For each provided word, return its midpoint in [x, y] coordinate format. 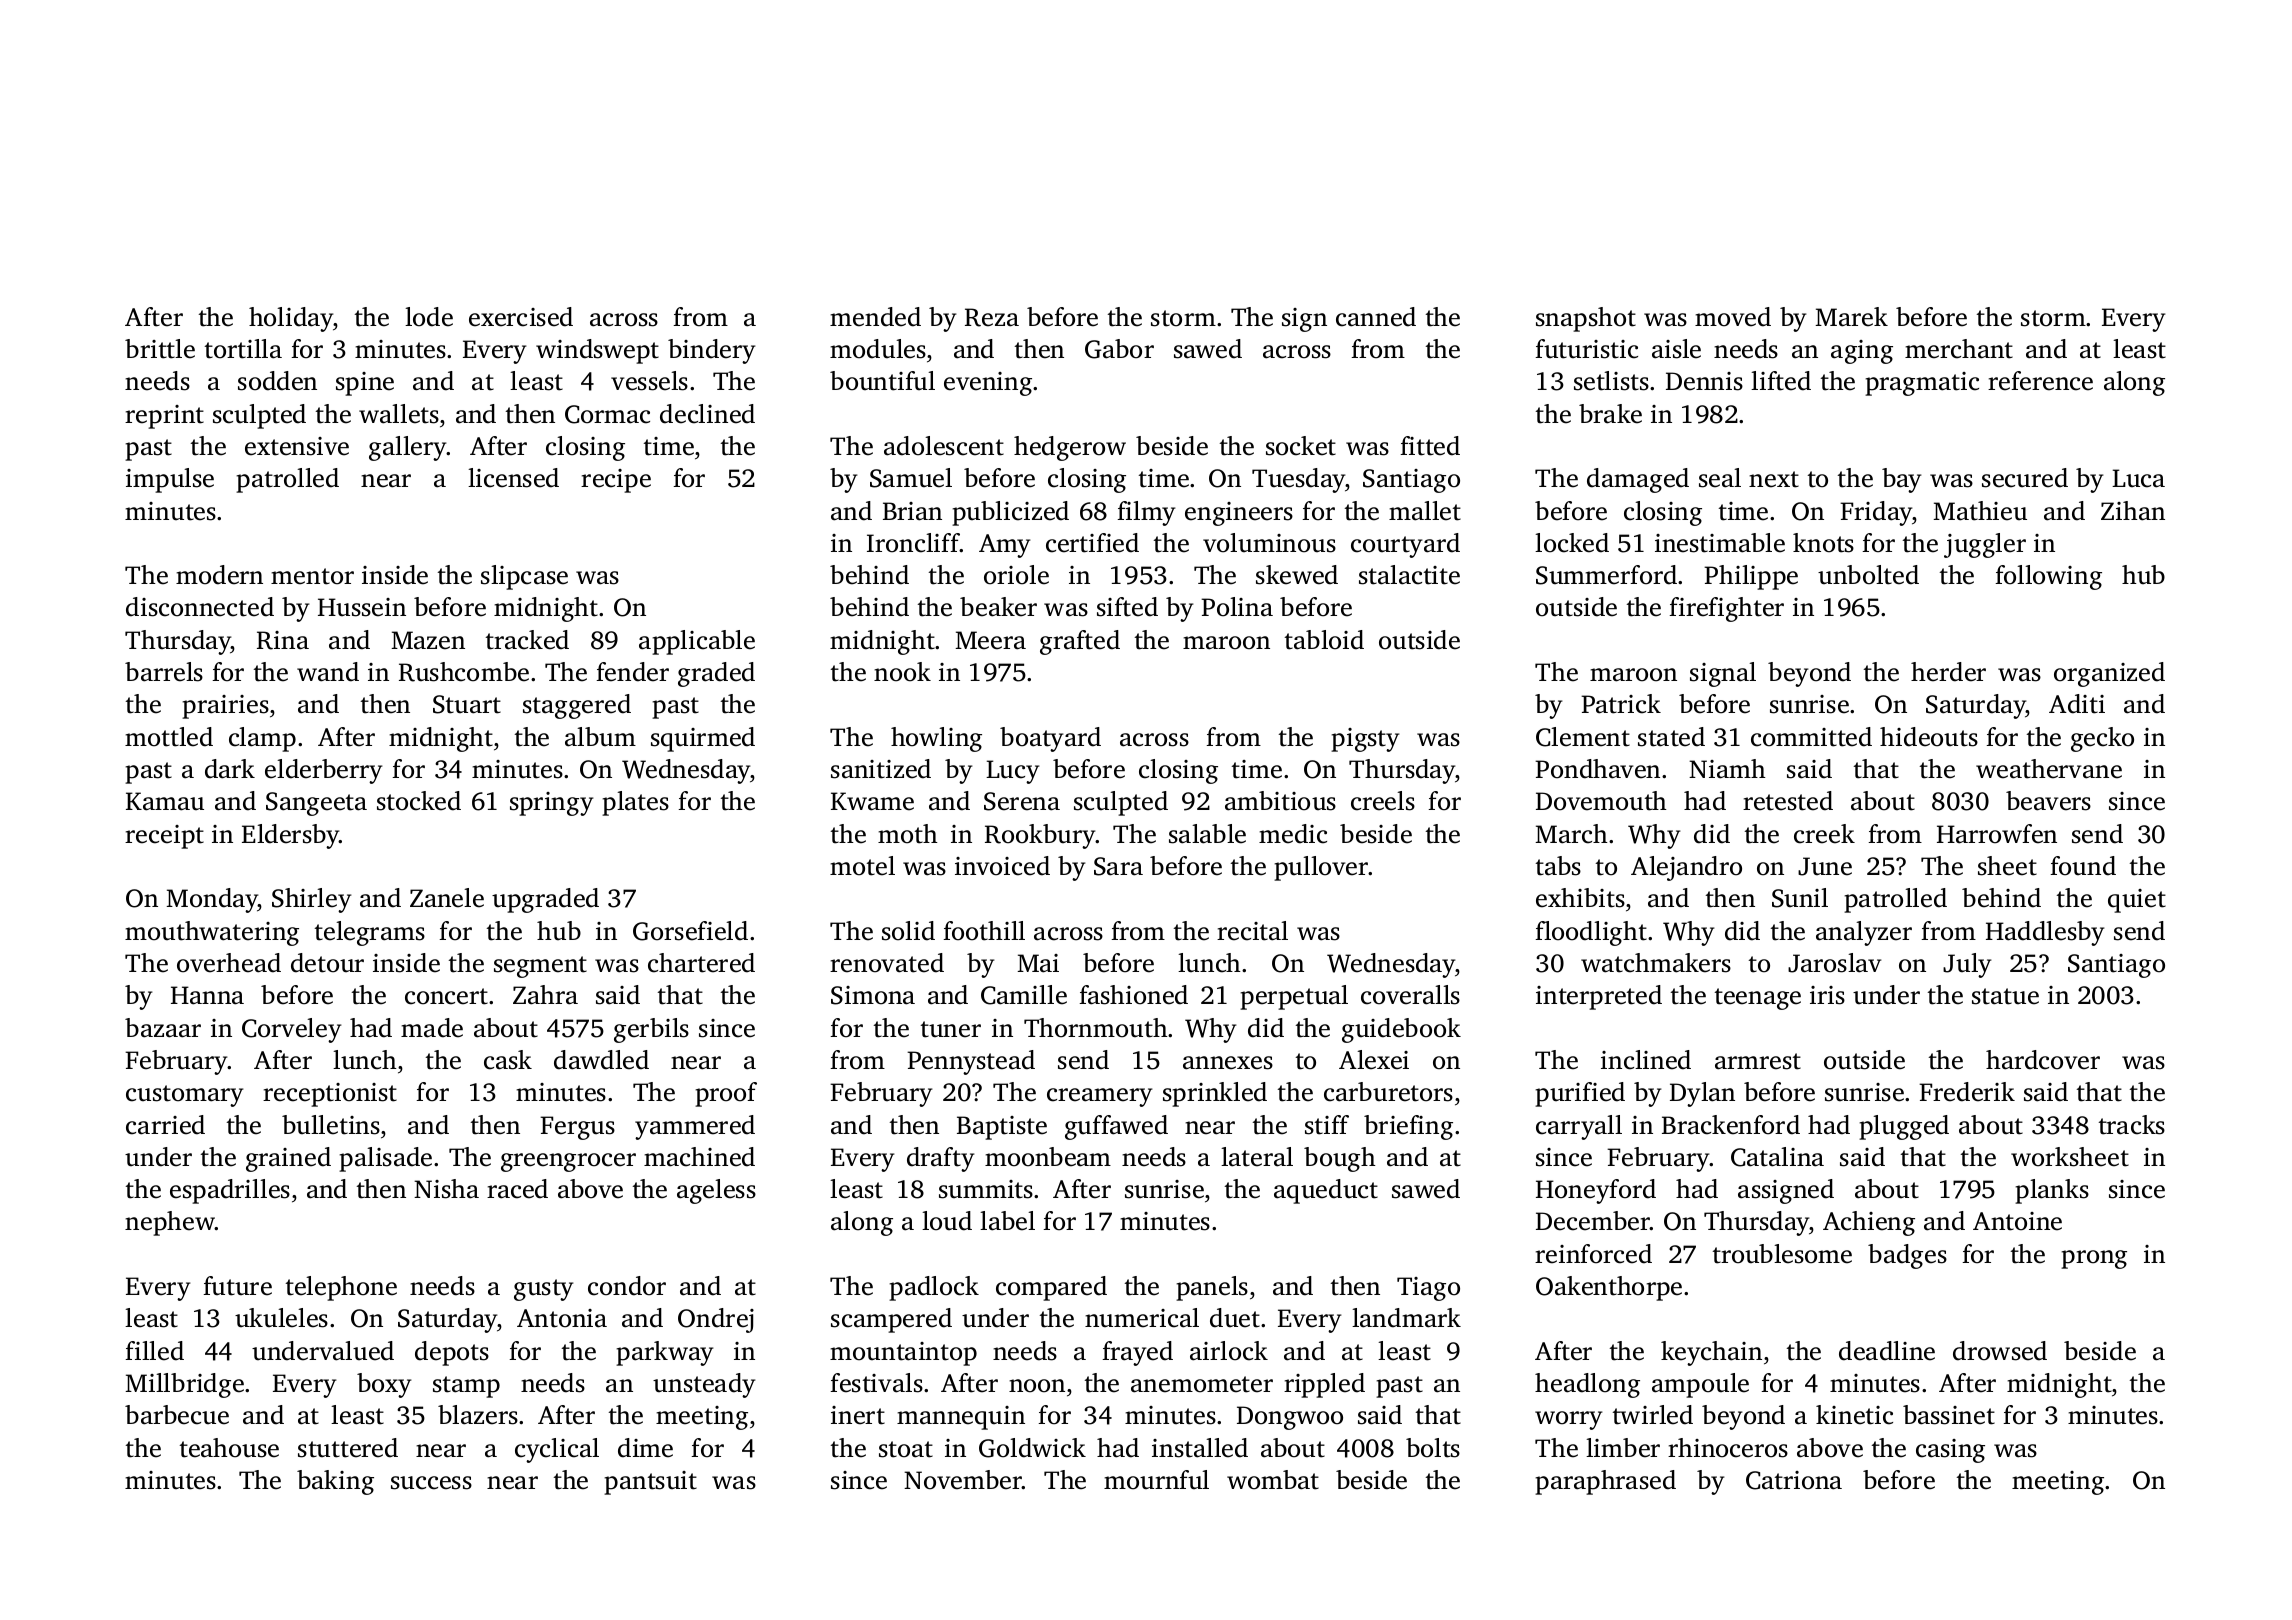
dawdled [601, 1060]
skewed [1297, 575]
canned [1376, 317]
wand [328, 672]
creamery [1100, 1097]
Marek [1851, 317]
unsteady [704, 1385]
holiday [291, 319]
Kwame [872, 801]
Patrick [1621, 704]
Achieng [1869, 1223]
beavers [2048, 801]
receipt [164, 837]
